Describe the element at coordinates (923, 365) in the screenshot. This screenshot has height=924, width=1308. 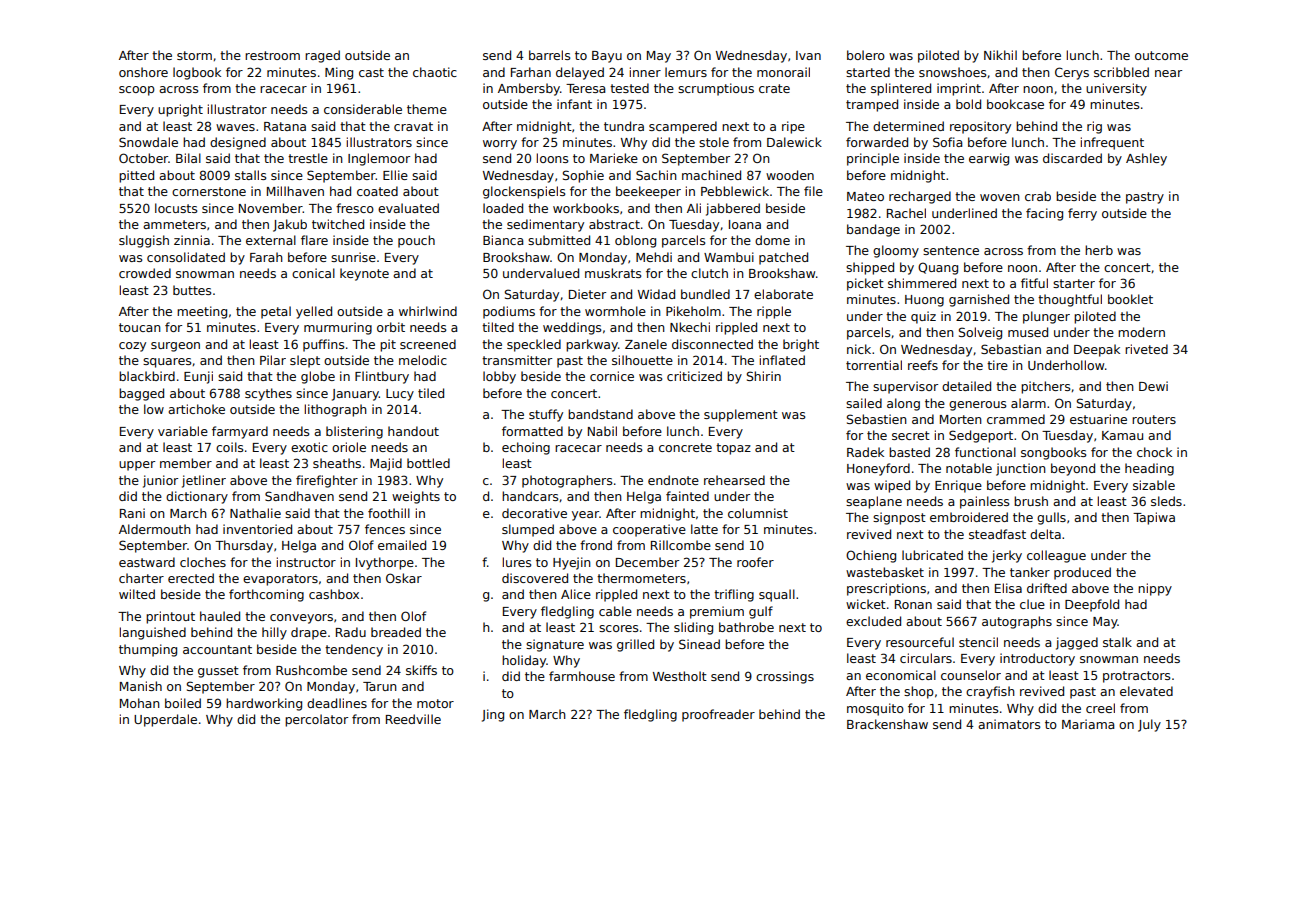
I see `reefs` at that location.
